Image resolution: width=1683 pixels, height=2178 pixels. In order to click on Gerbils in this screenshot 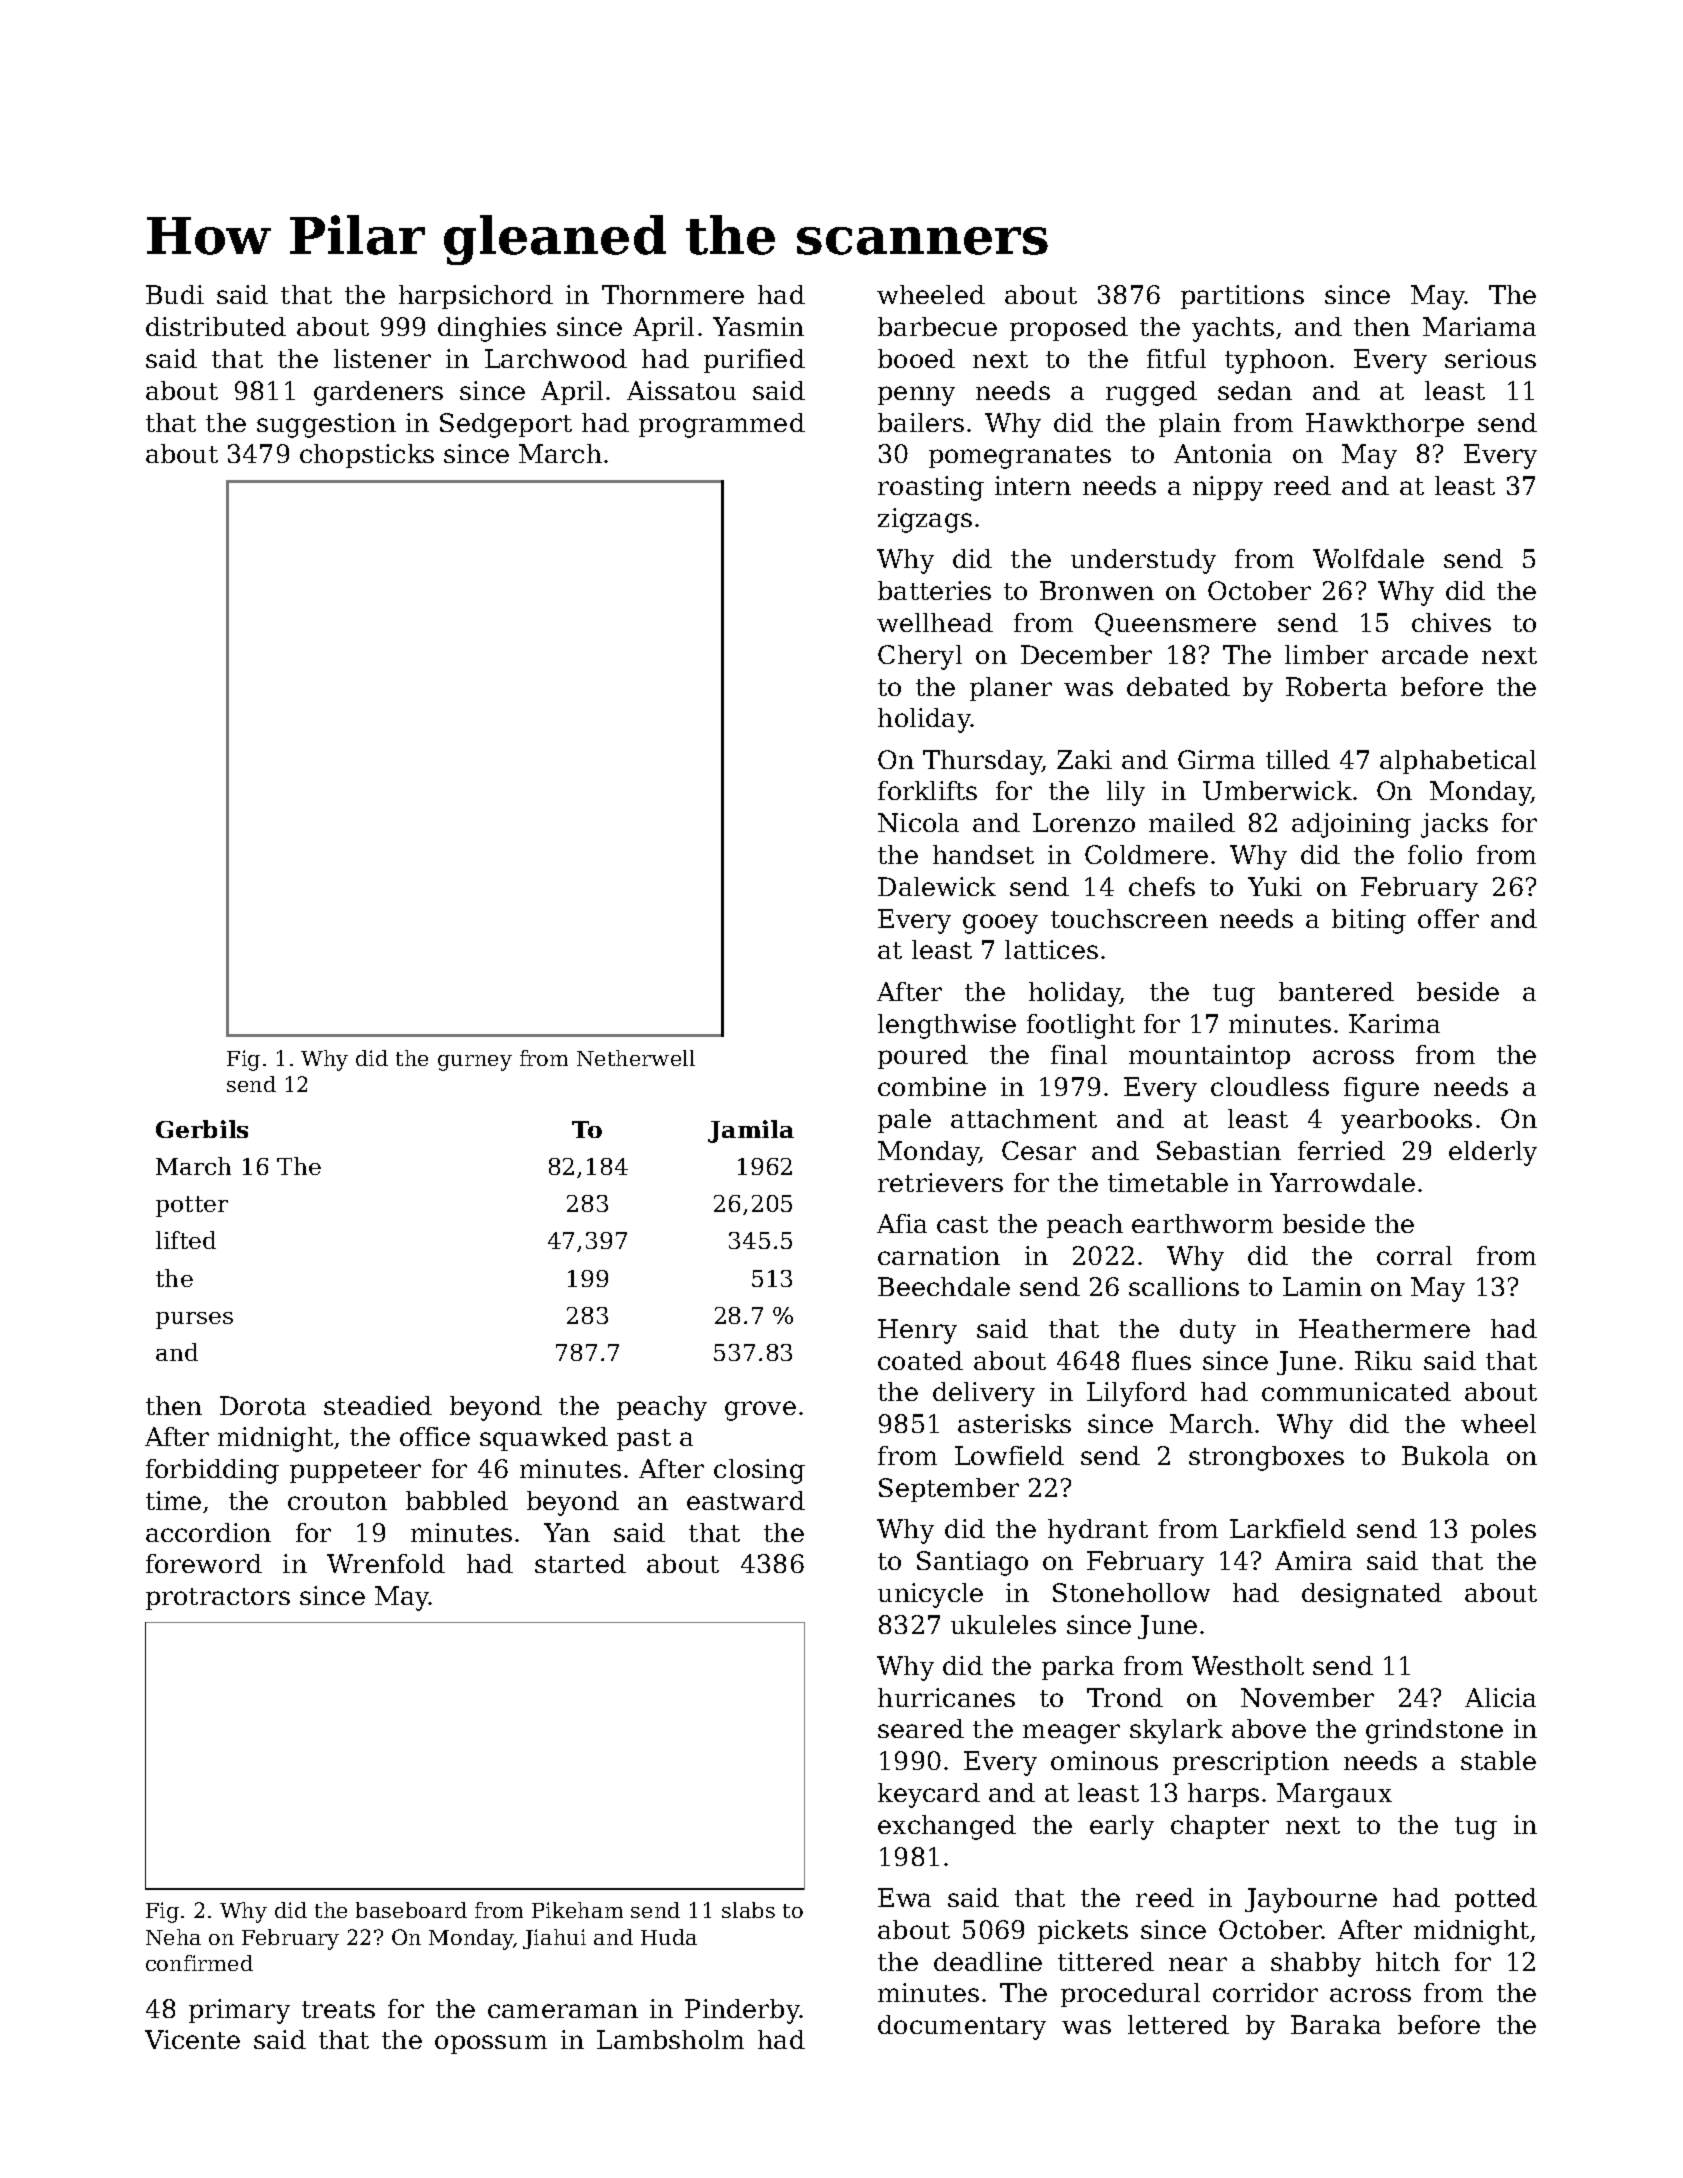, I will do `click(202, 1129)`.
